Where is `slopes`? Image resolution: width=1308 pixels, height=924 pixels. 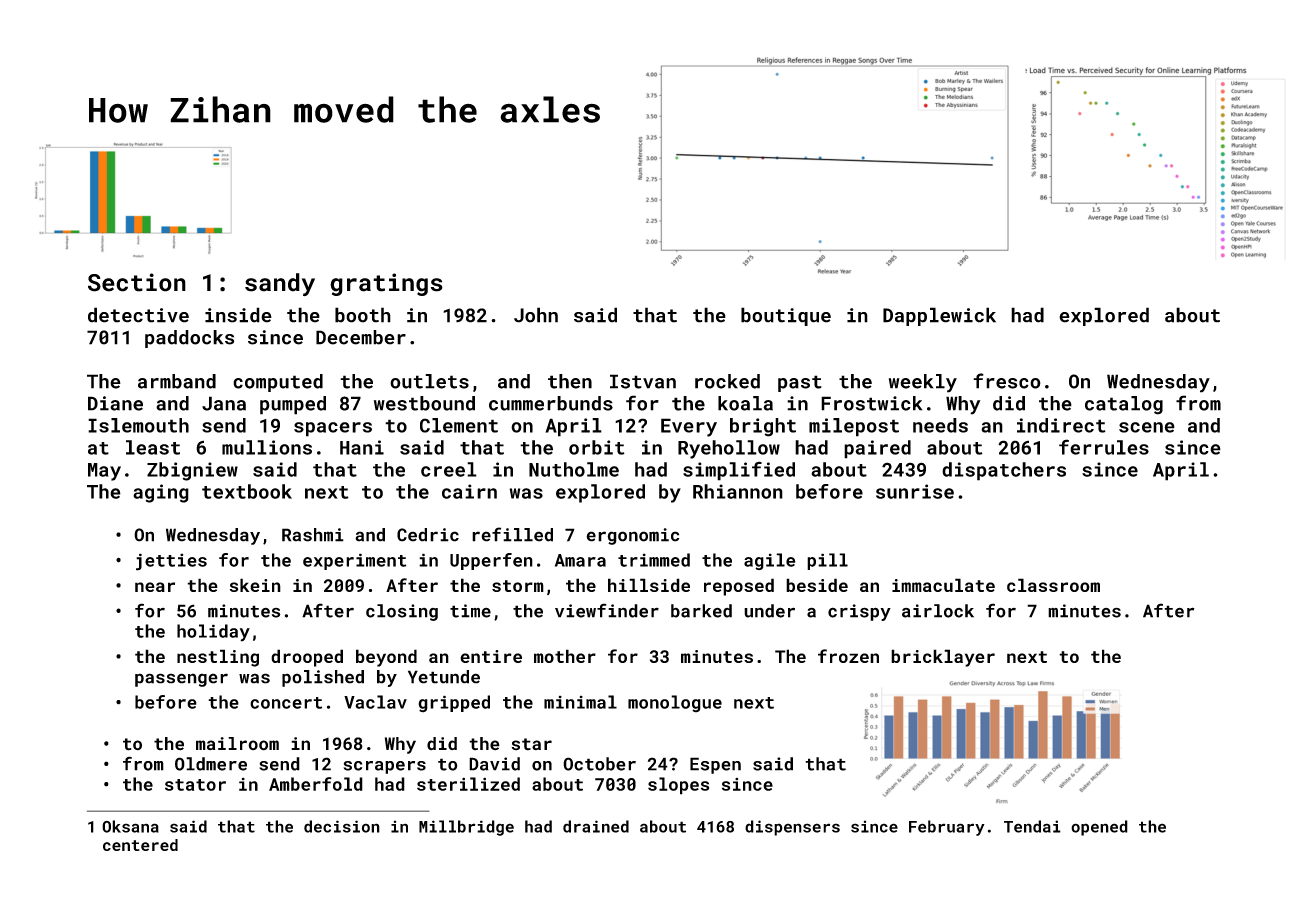 slopes is located at coordinates (678, 786).
